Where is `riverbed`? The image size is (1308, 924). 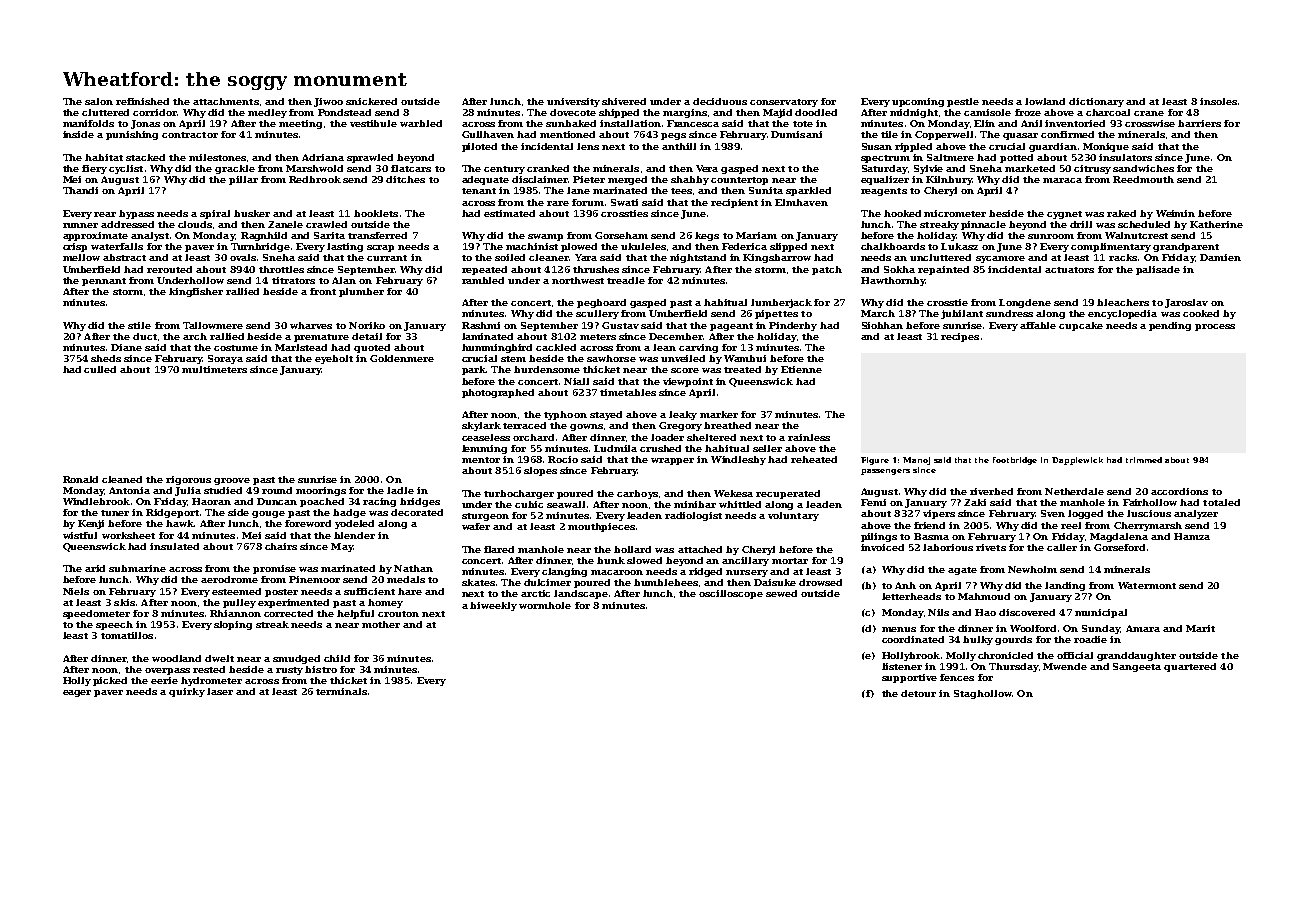 riverbed is located at coordinates (991, 491).
